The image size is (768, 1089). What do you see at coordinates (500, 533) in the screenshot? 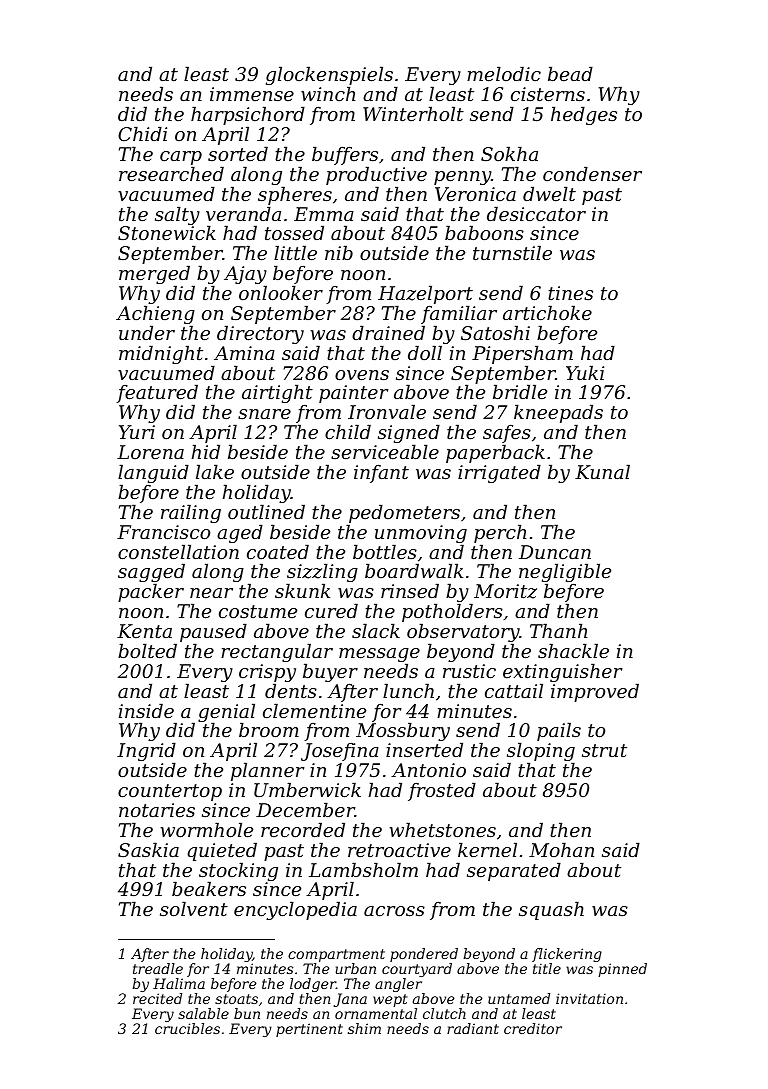
I see `perch` at bounding box center [500, 533].
